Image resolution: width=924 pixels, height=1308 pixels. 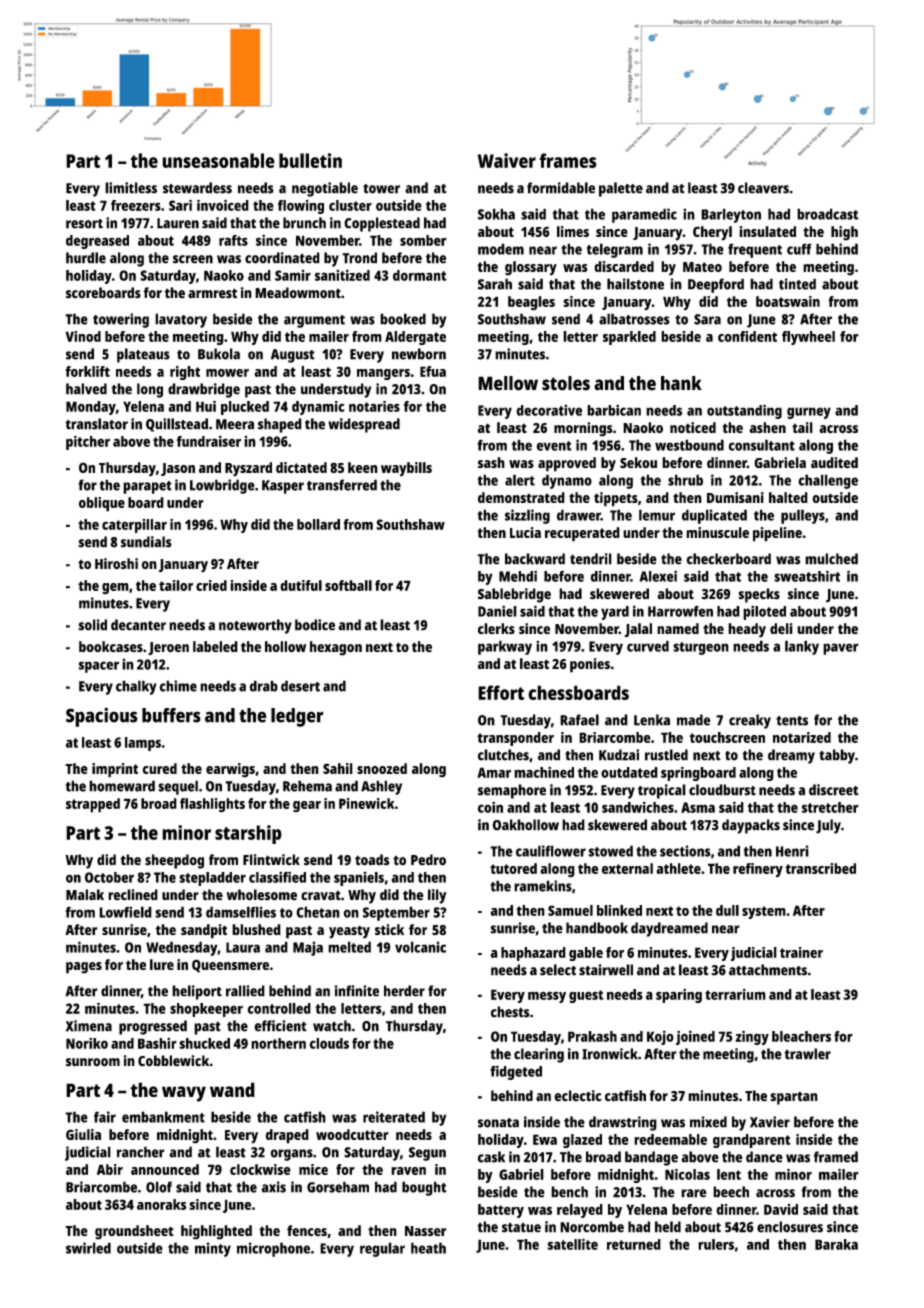 I want to click on tippets, so click(x=616, y=499).
